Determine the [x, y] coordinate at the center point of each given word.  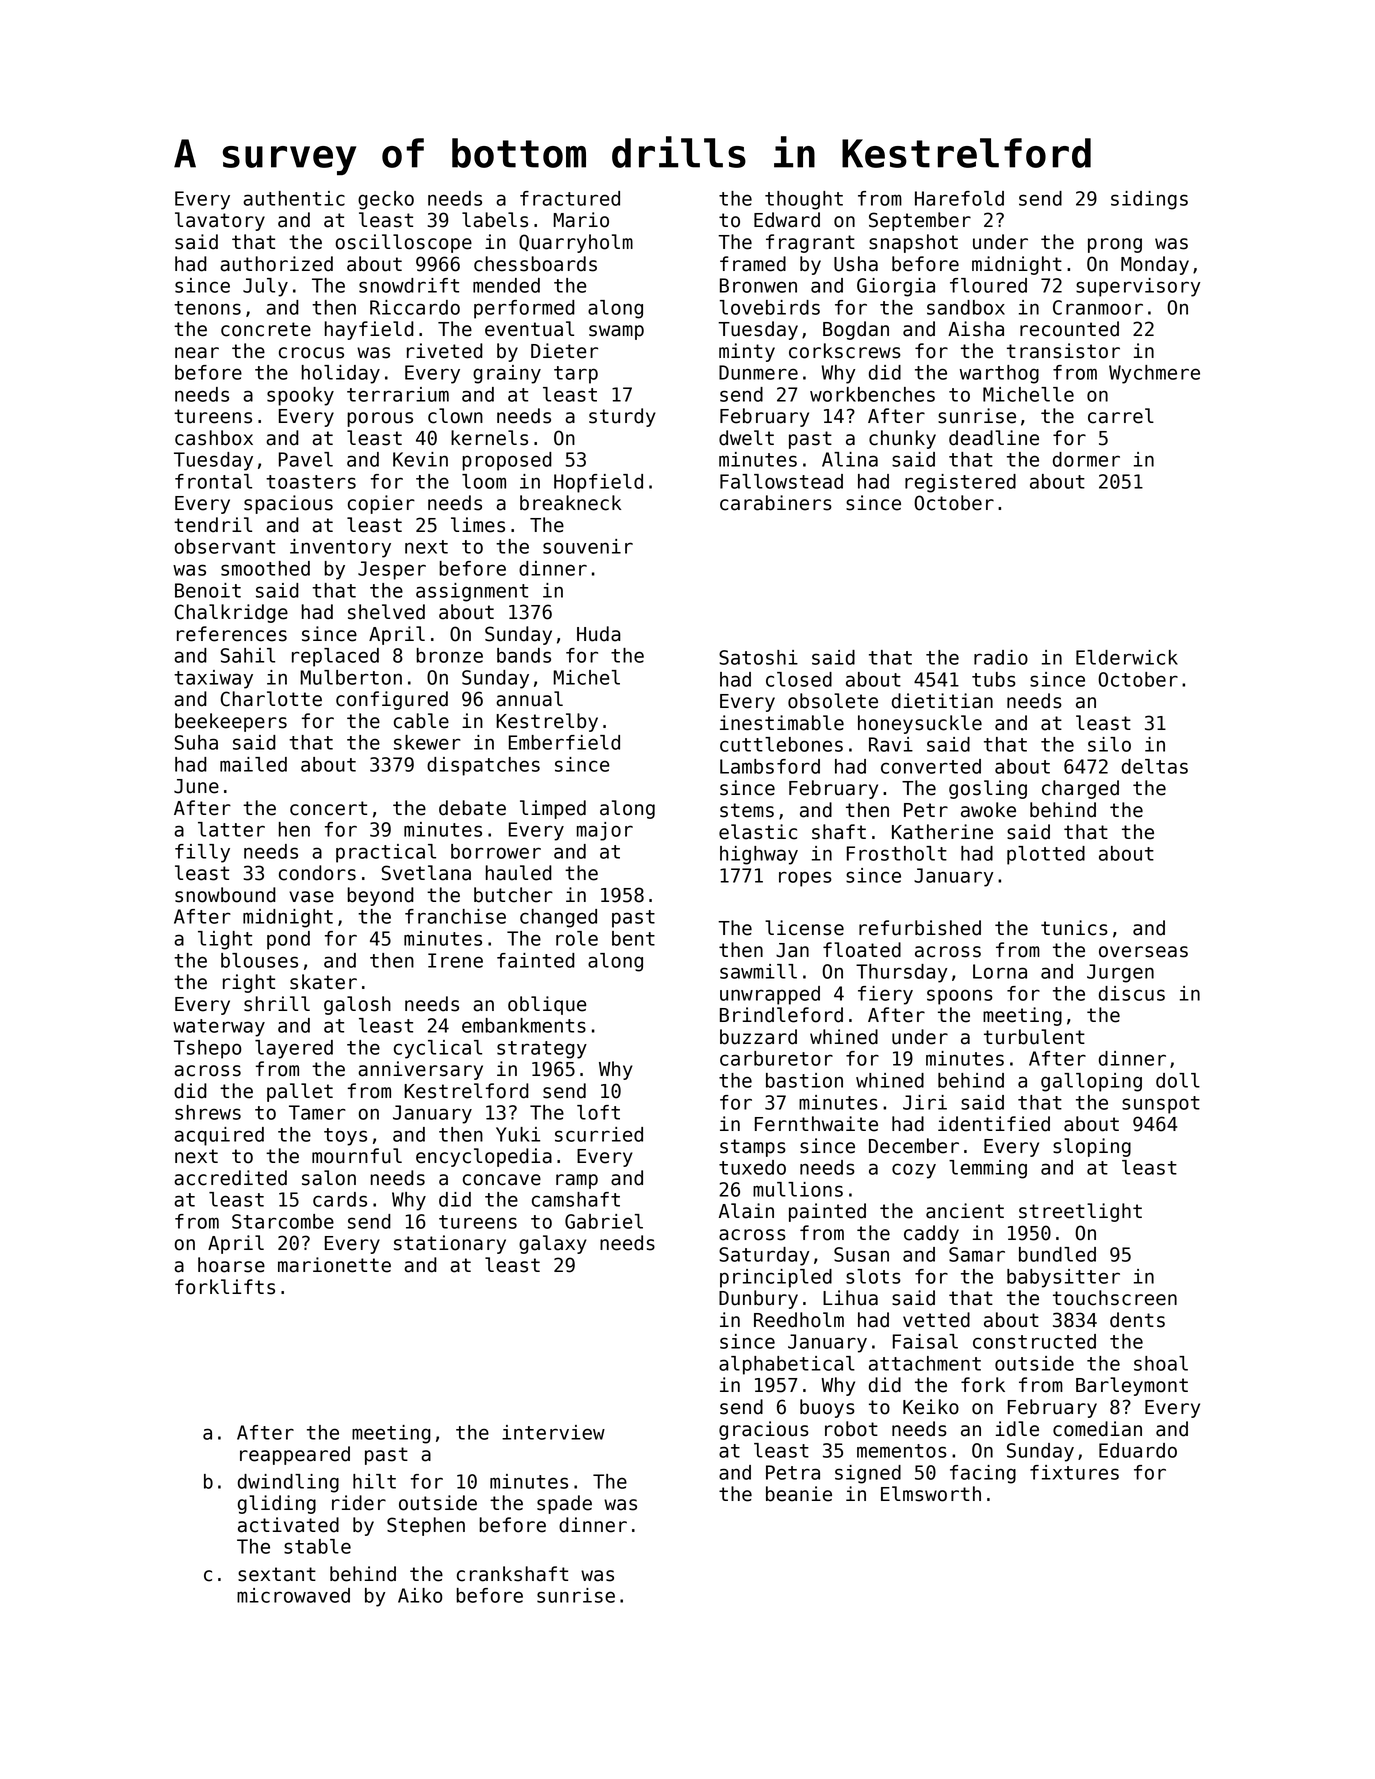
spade [564, 1504]
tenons [207, 308]
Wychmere [1154, 374]
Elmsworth [931, 1494]
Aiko [420, 1595]
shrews [208, 1112]
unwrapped [770, 995]
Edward [787, 220]
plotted [1046, 855]
